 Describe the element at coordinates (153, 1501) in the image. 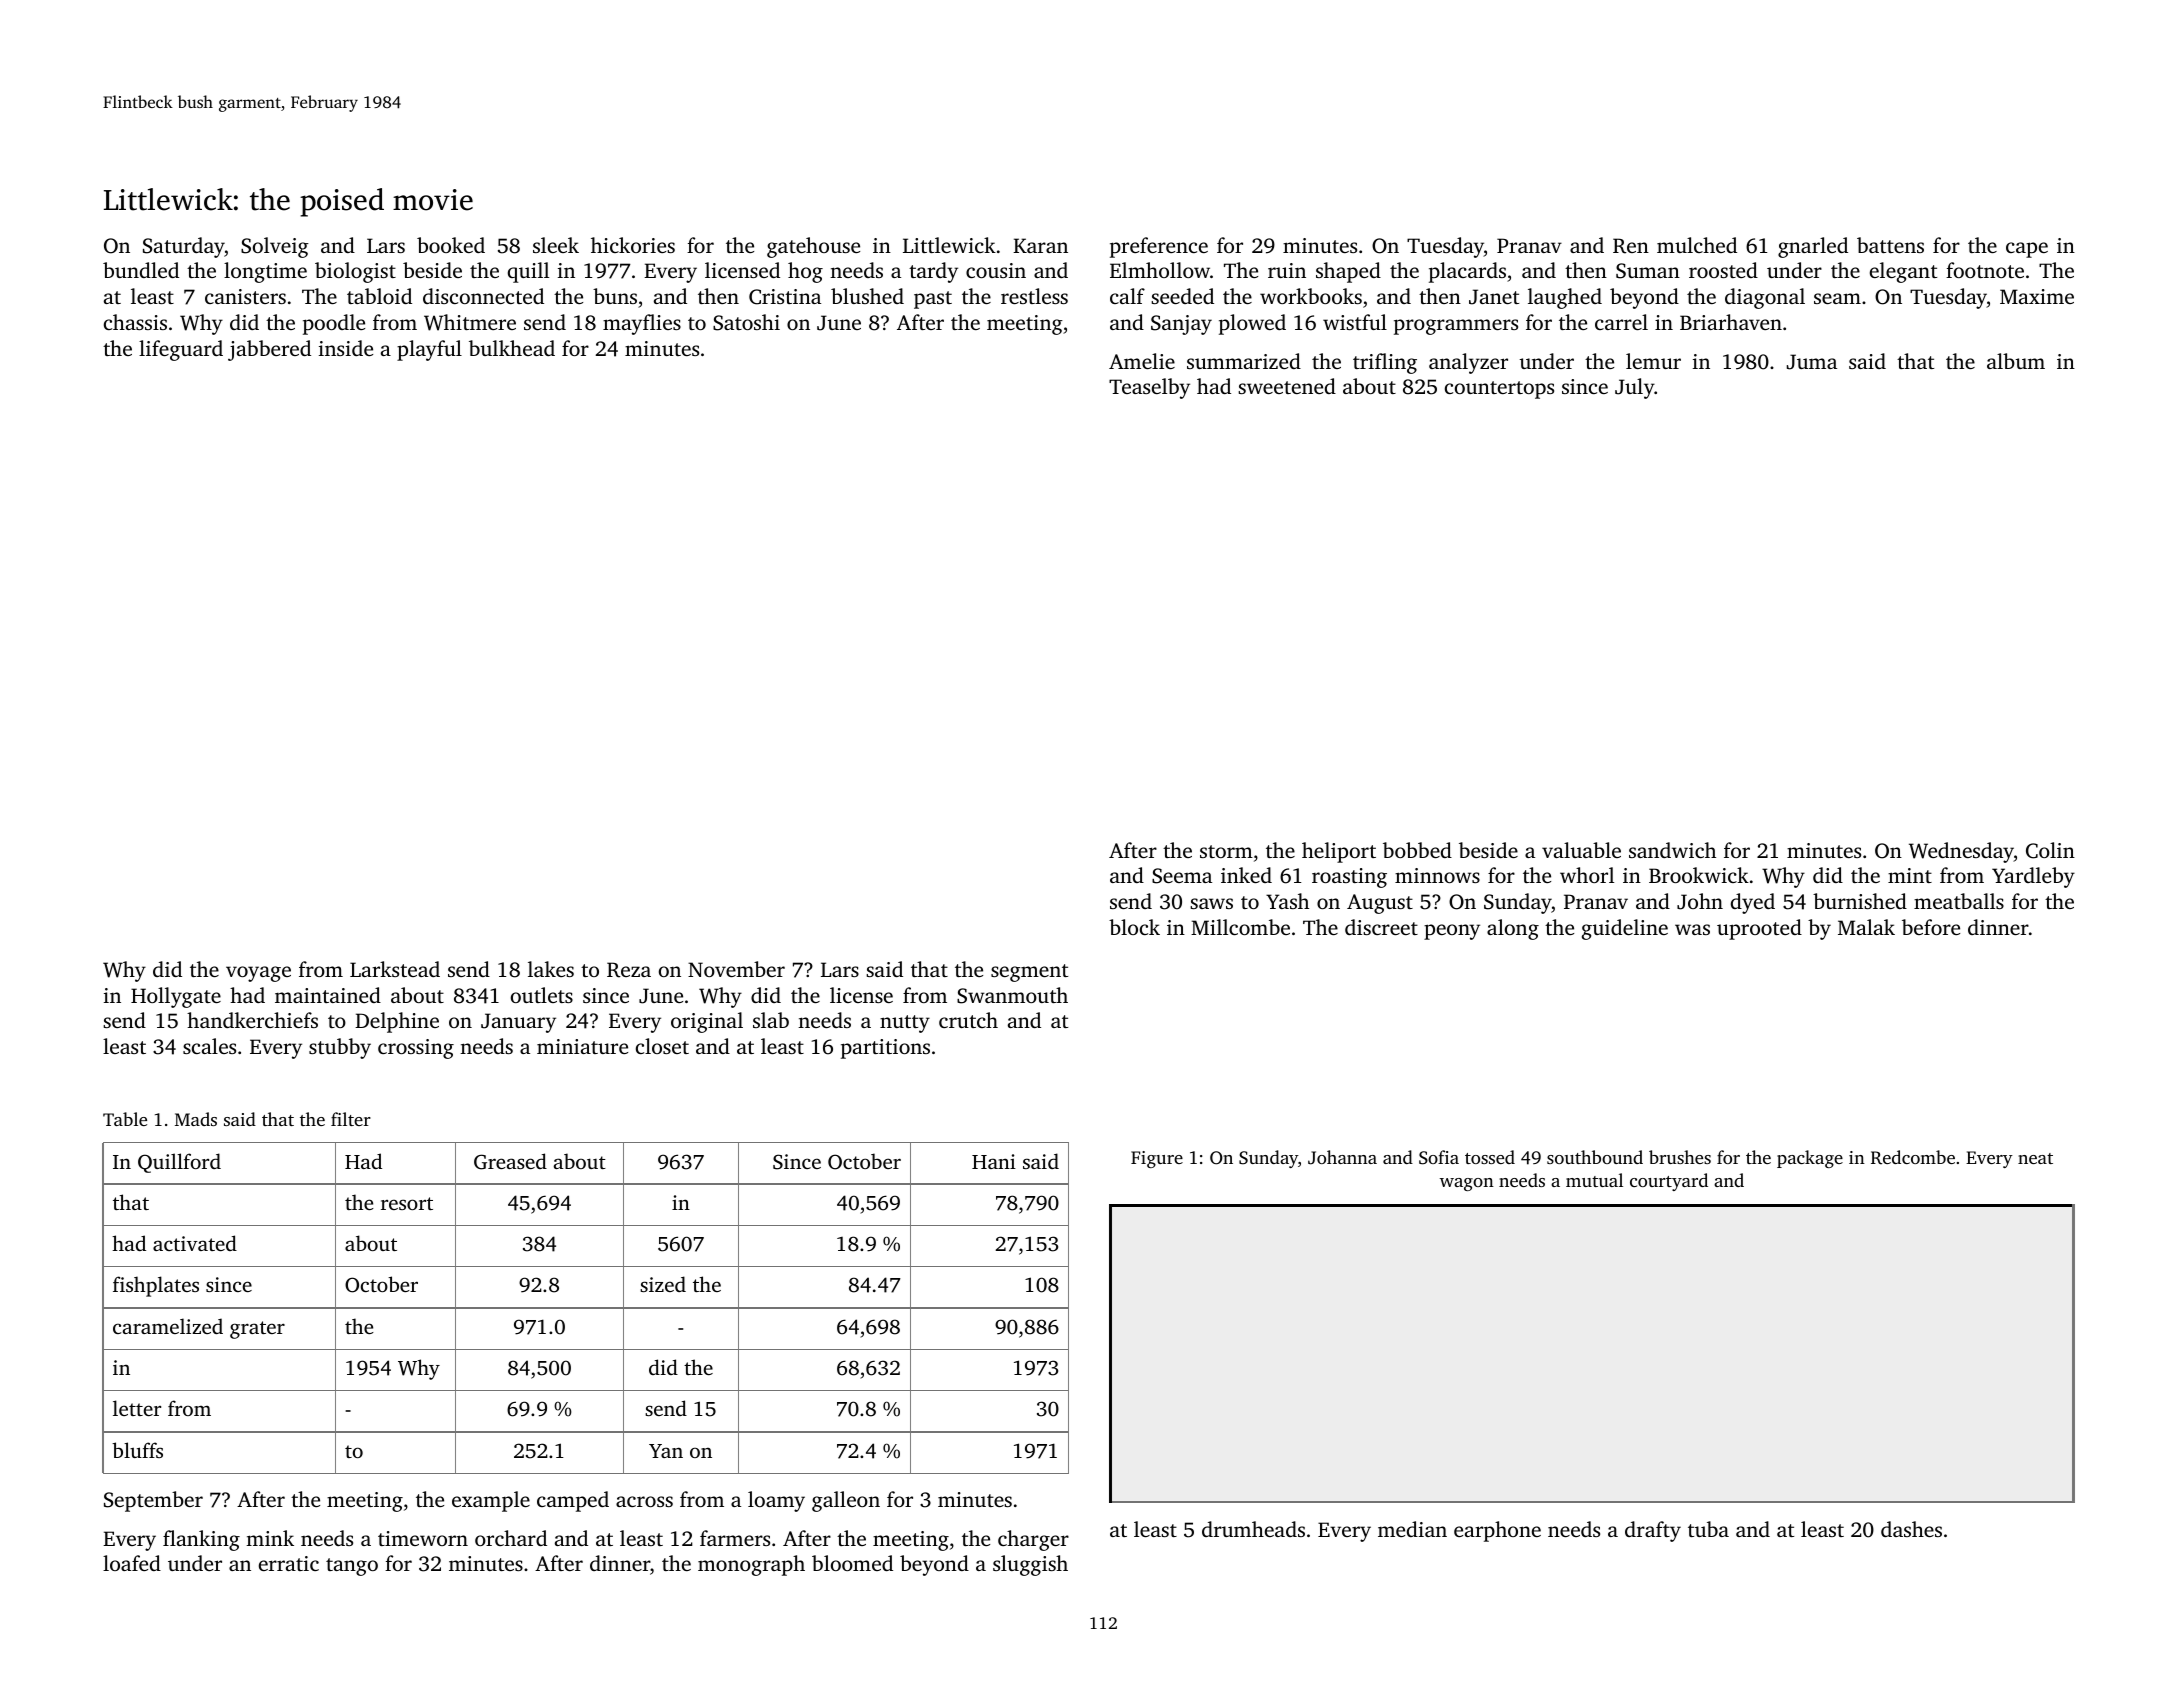

I see `September` at that location.
